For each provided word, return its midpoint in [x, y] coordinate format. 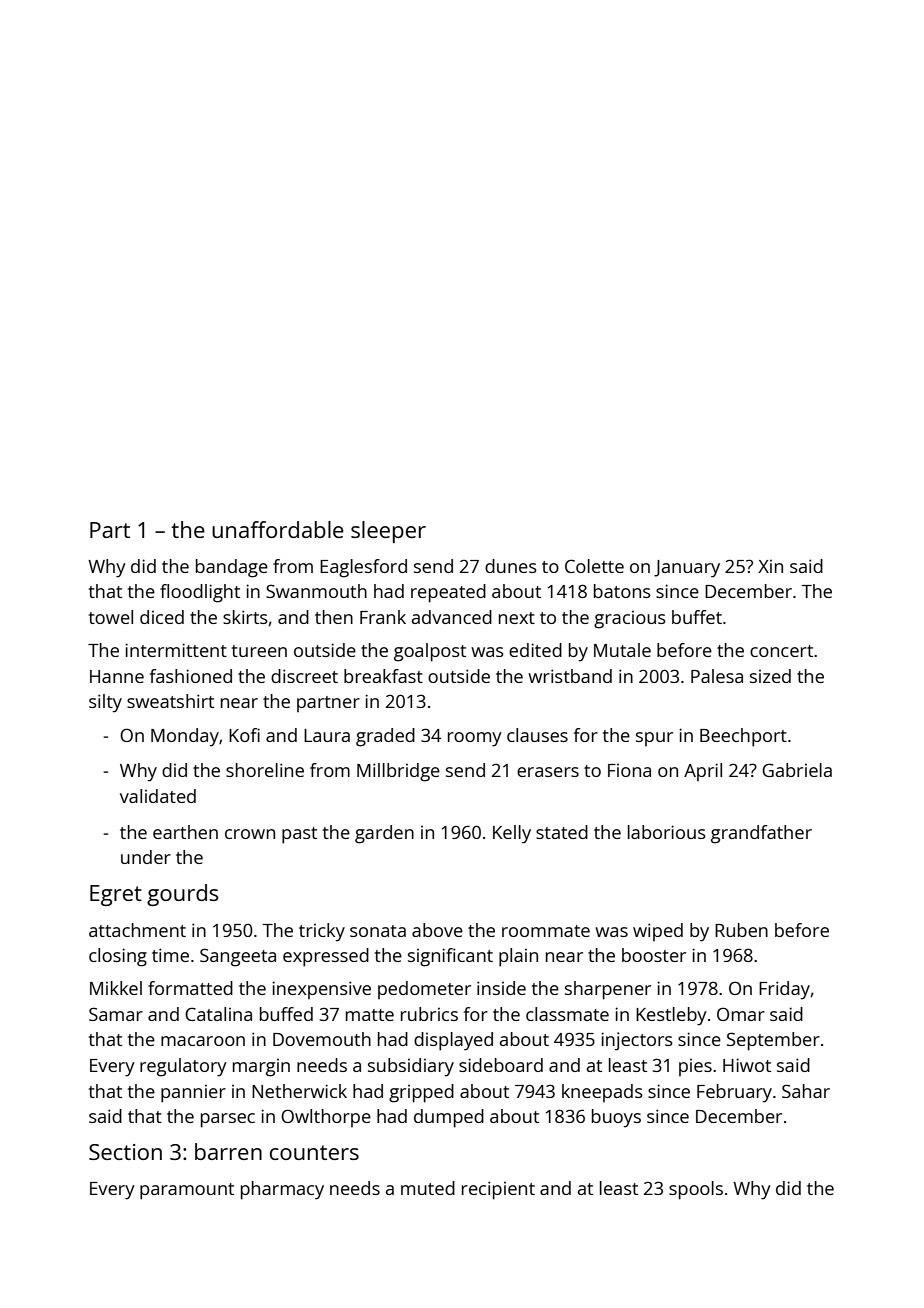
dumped [449, 1118]
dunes [511, 566]
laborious [667, 832]
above [437, 930]
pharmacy [282, 1190]
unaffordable [278, 529]
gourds [183, 895]
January [687, 569]
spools [696, 1190]
